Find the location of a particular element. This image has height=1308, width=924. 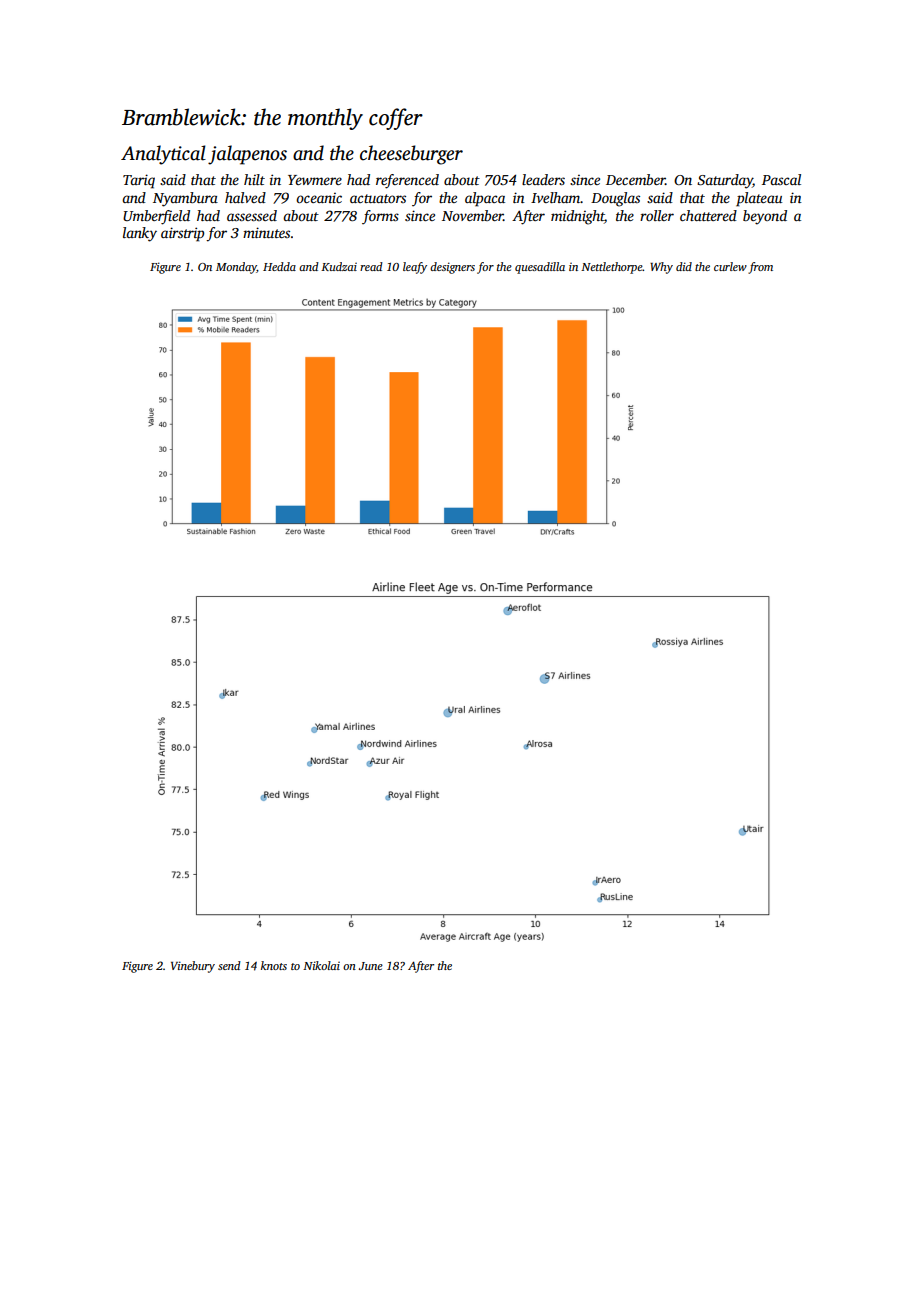

cheeseburger is located at coordinates (411, 155).
